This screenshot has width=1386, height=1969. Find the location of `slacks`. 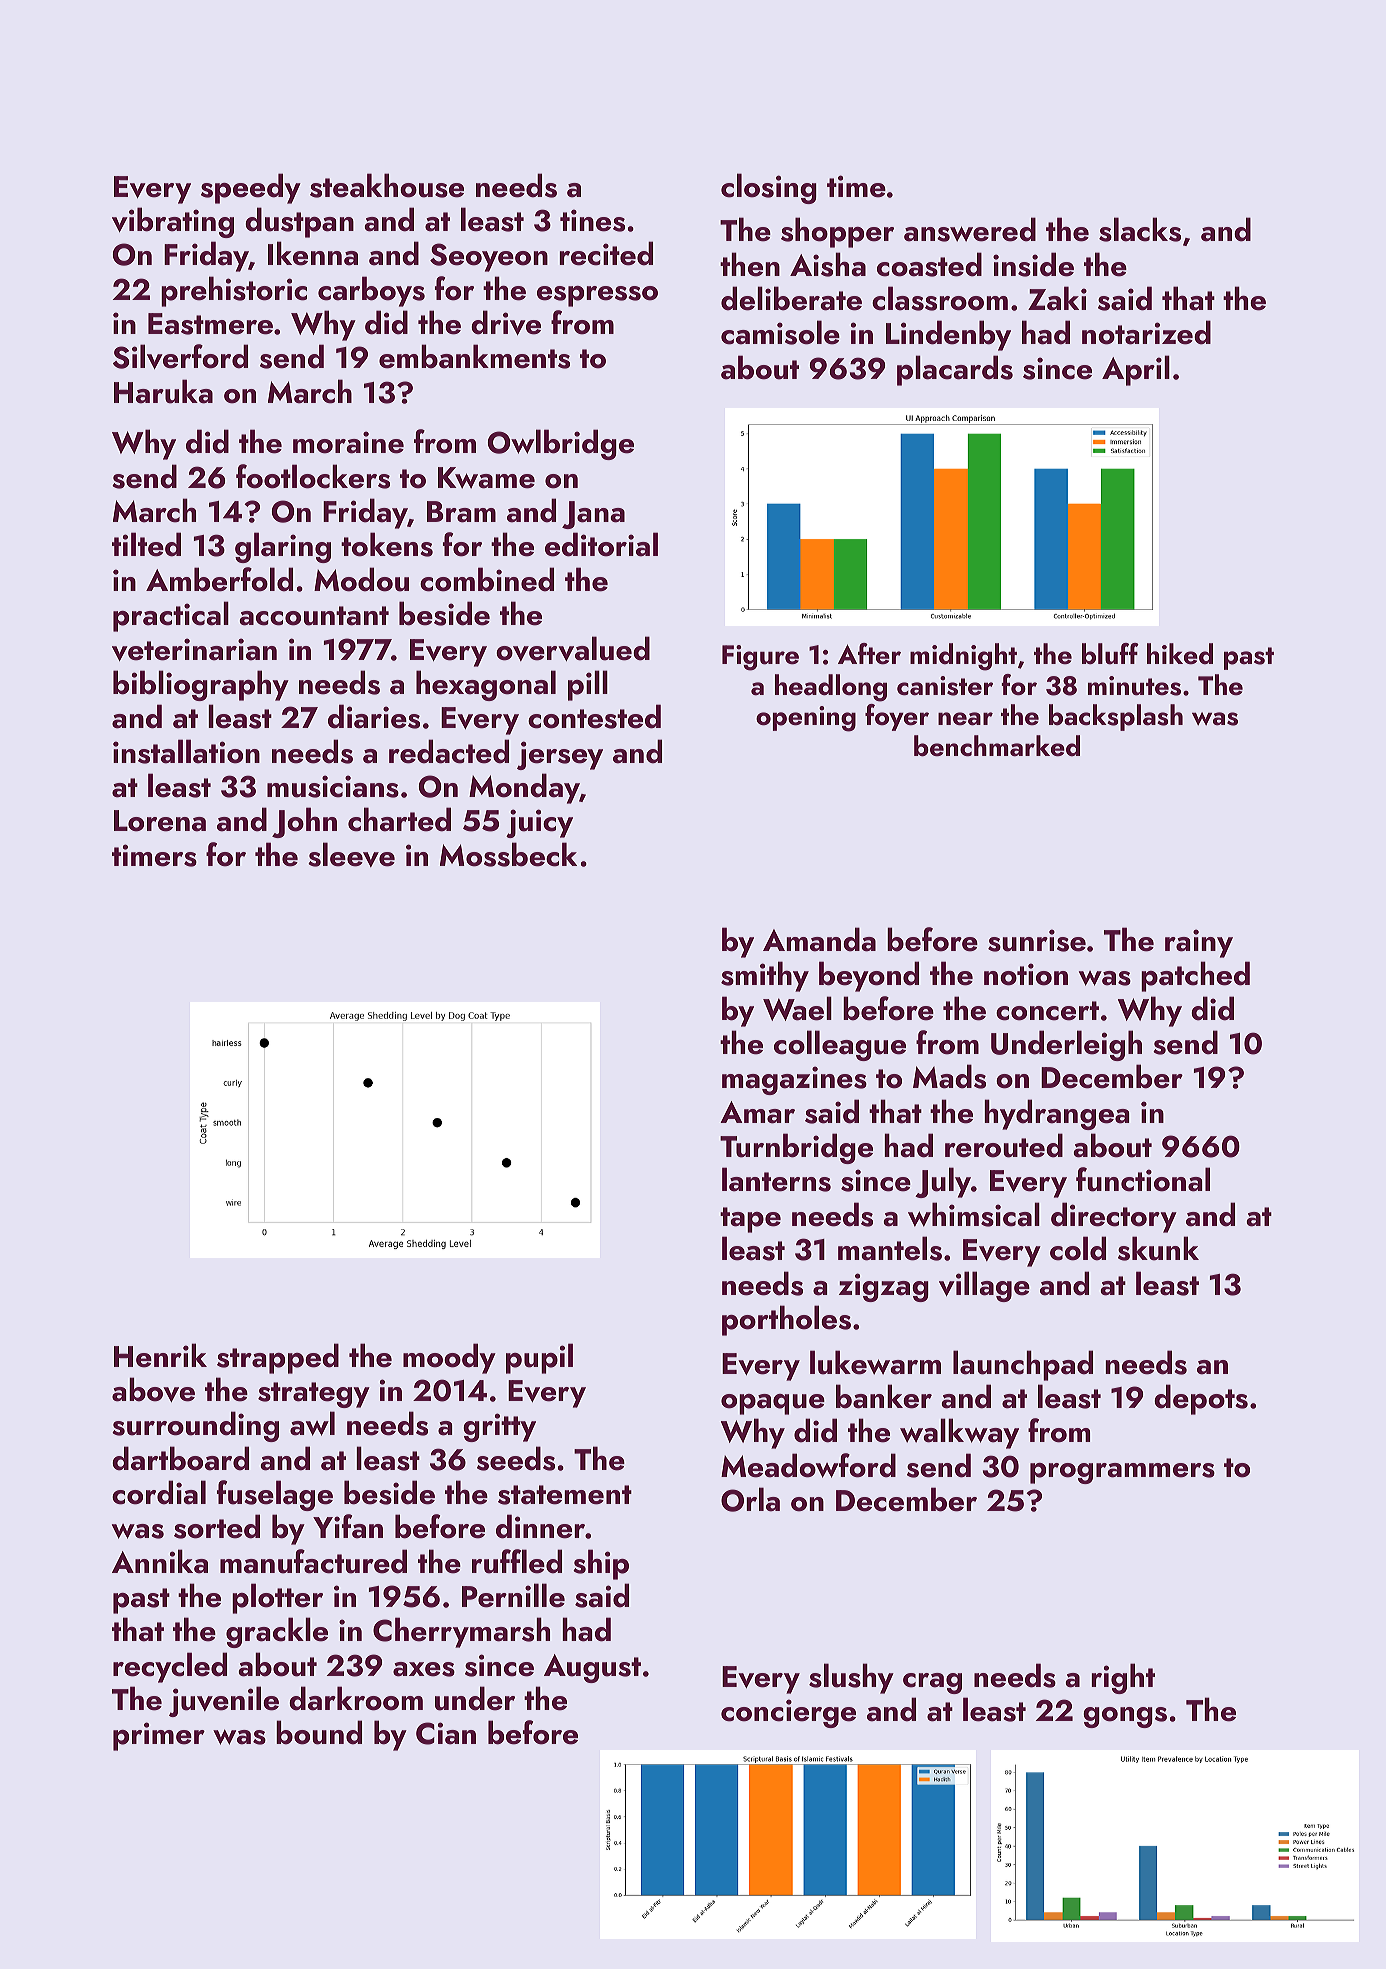

slacks is located at coordinates (1140, 229).
